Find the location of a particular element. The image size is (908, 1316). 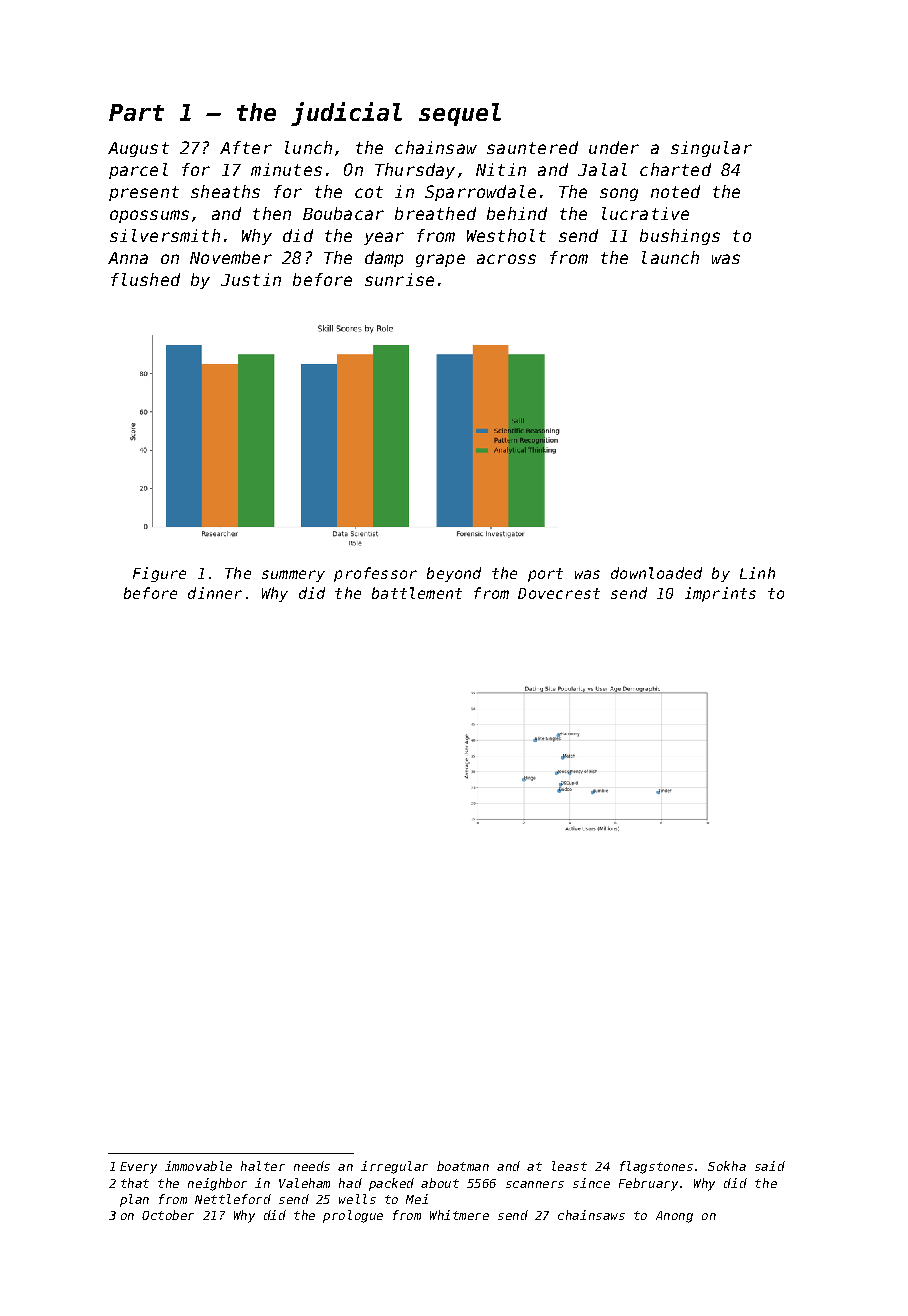

Justin is located at coordinates (251, 279).
